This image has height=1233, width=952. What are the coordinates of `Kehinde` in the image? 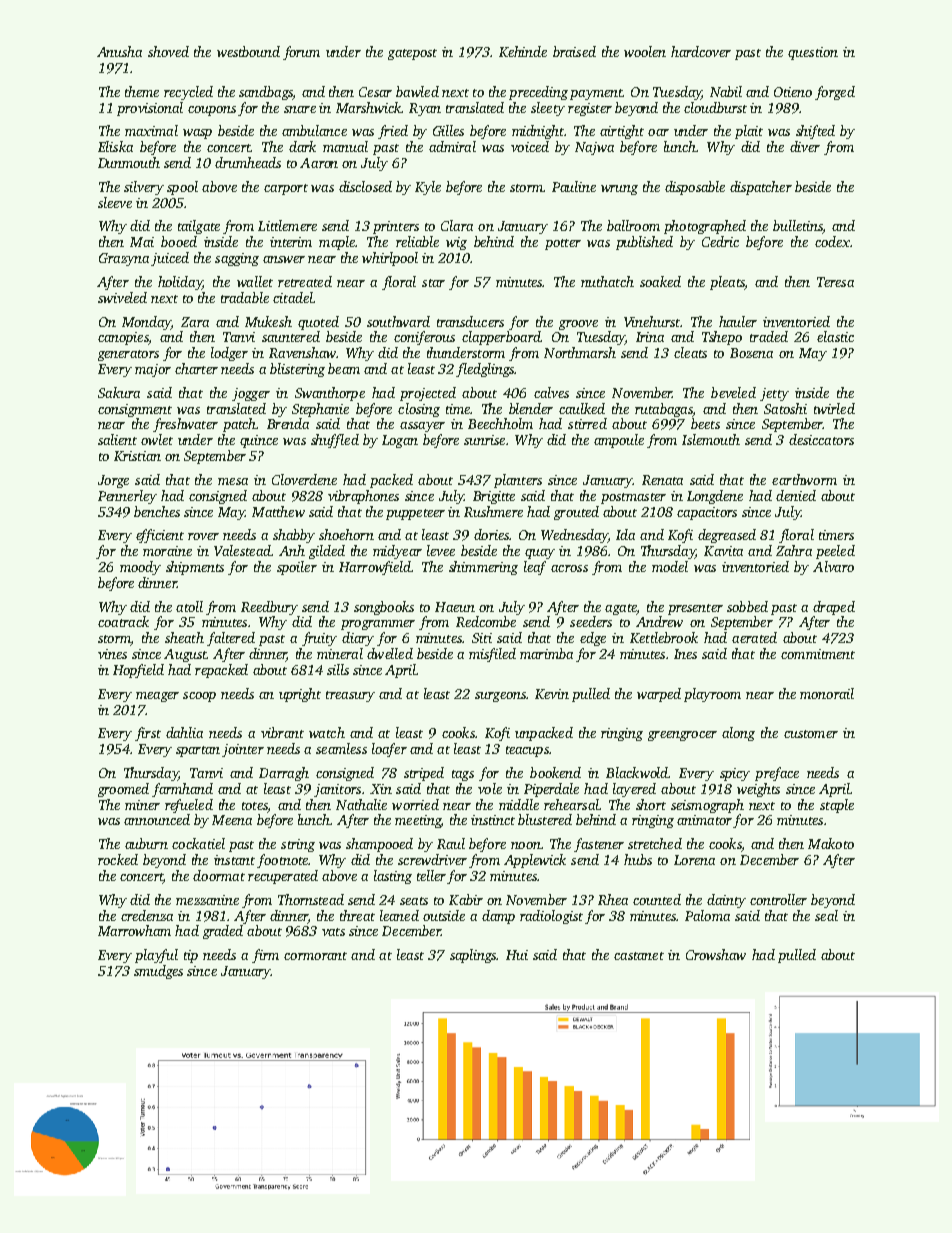 It's located at (523, 51).
